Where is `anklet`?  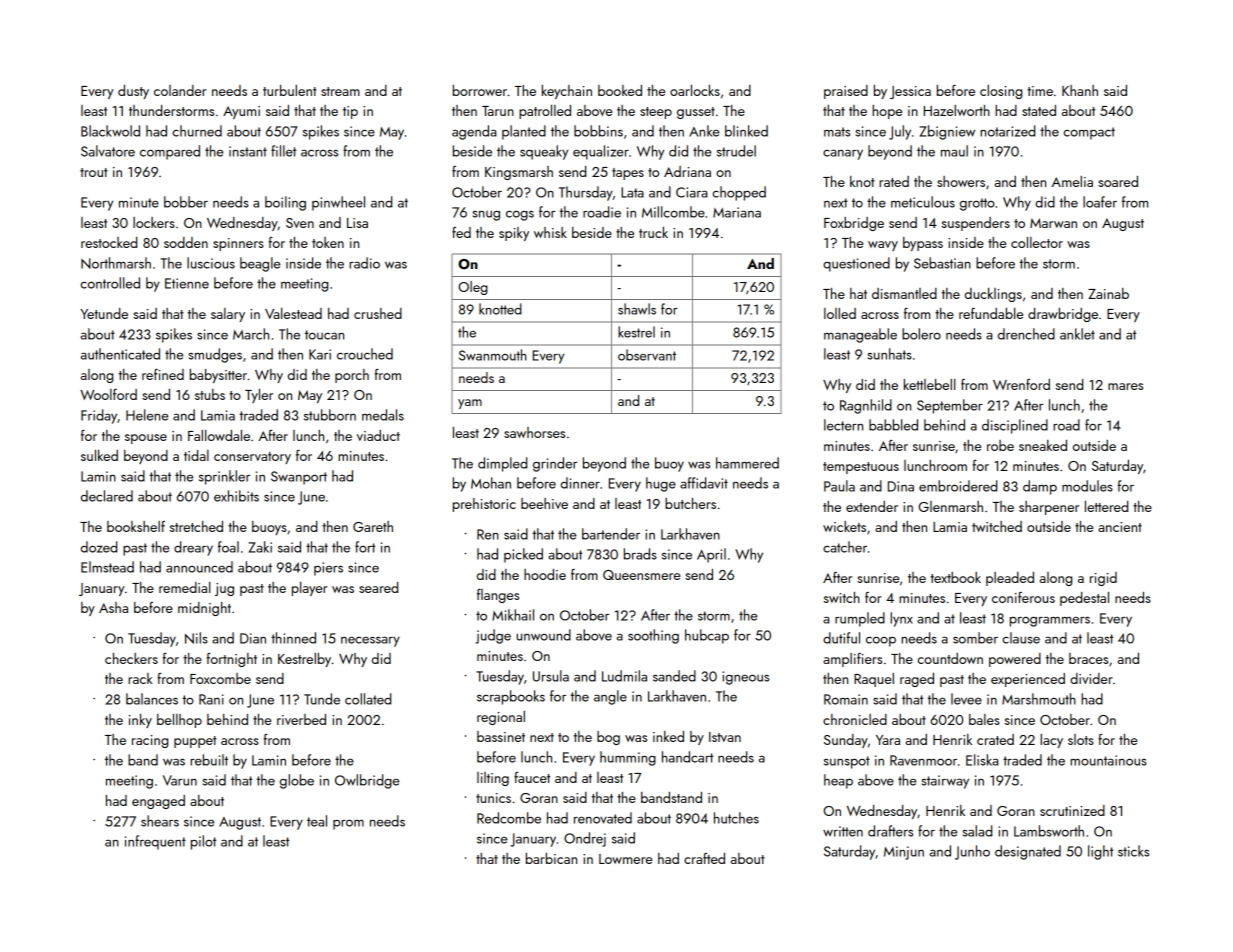
anklet is located at coordinates (1077, 334).
